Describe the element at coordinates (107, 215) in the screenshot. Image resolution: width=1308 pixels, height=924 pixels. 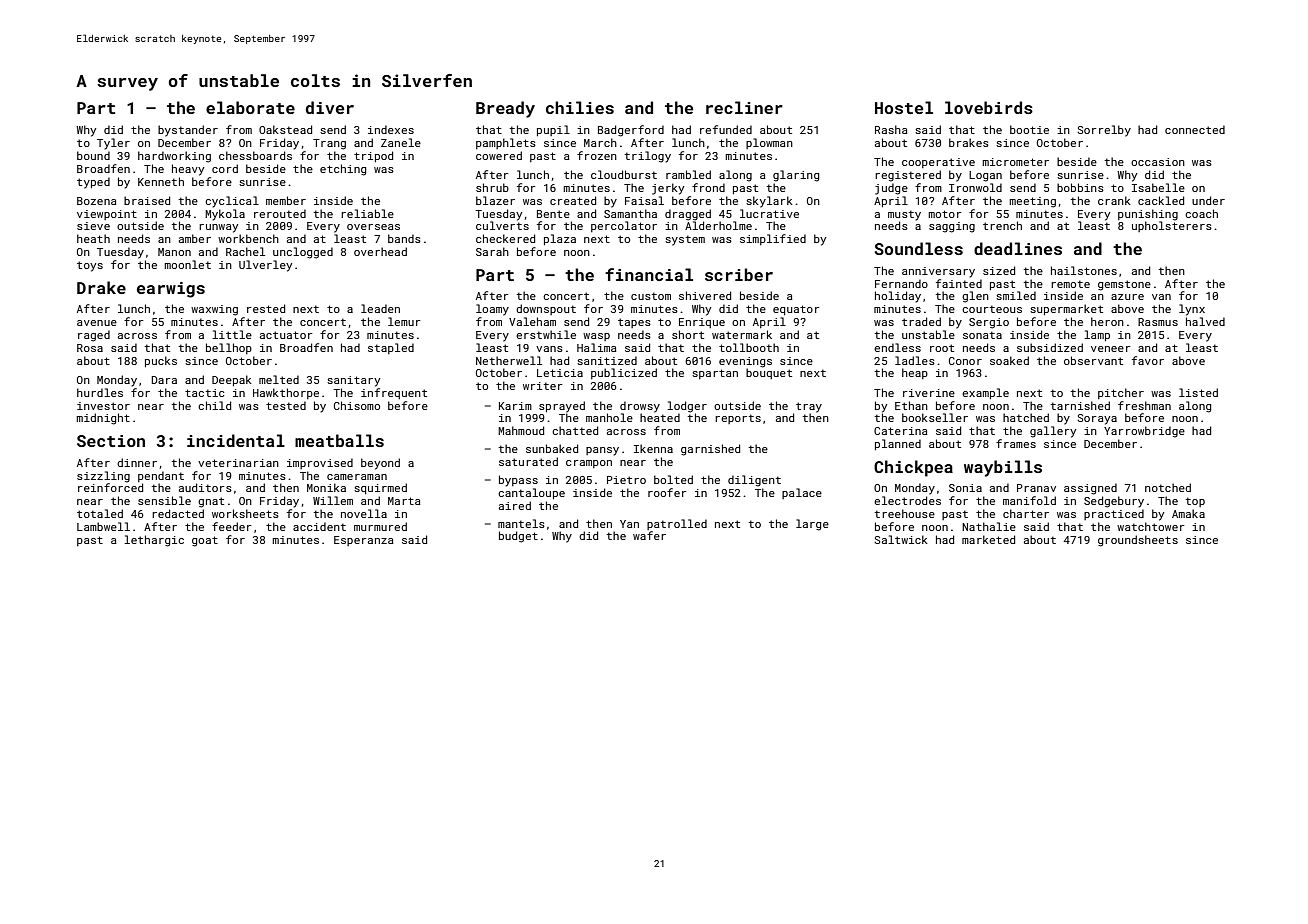
I see `viewpoint` at that location.
